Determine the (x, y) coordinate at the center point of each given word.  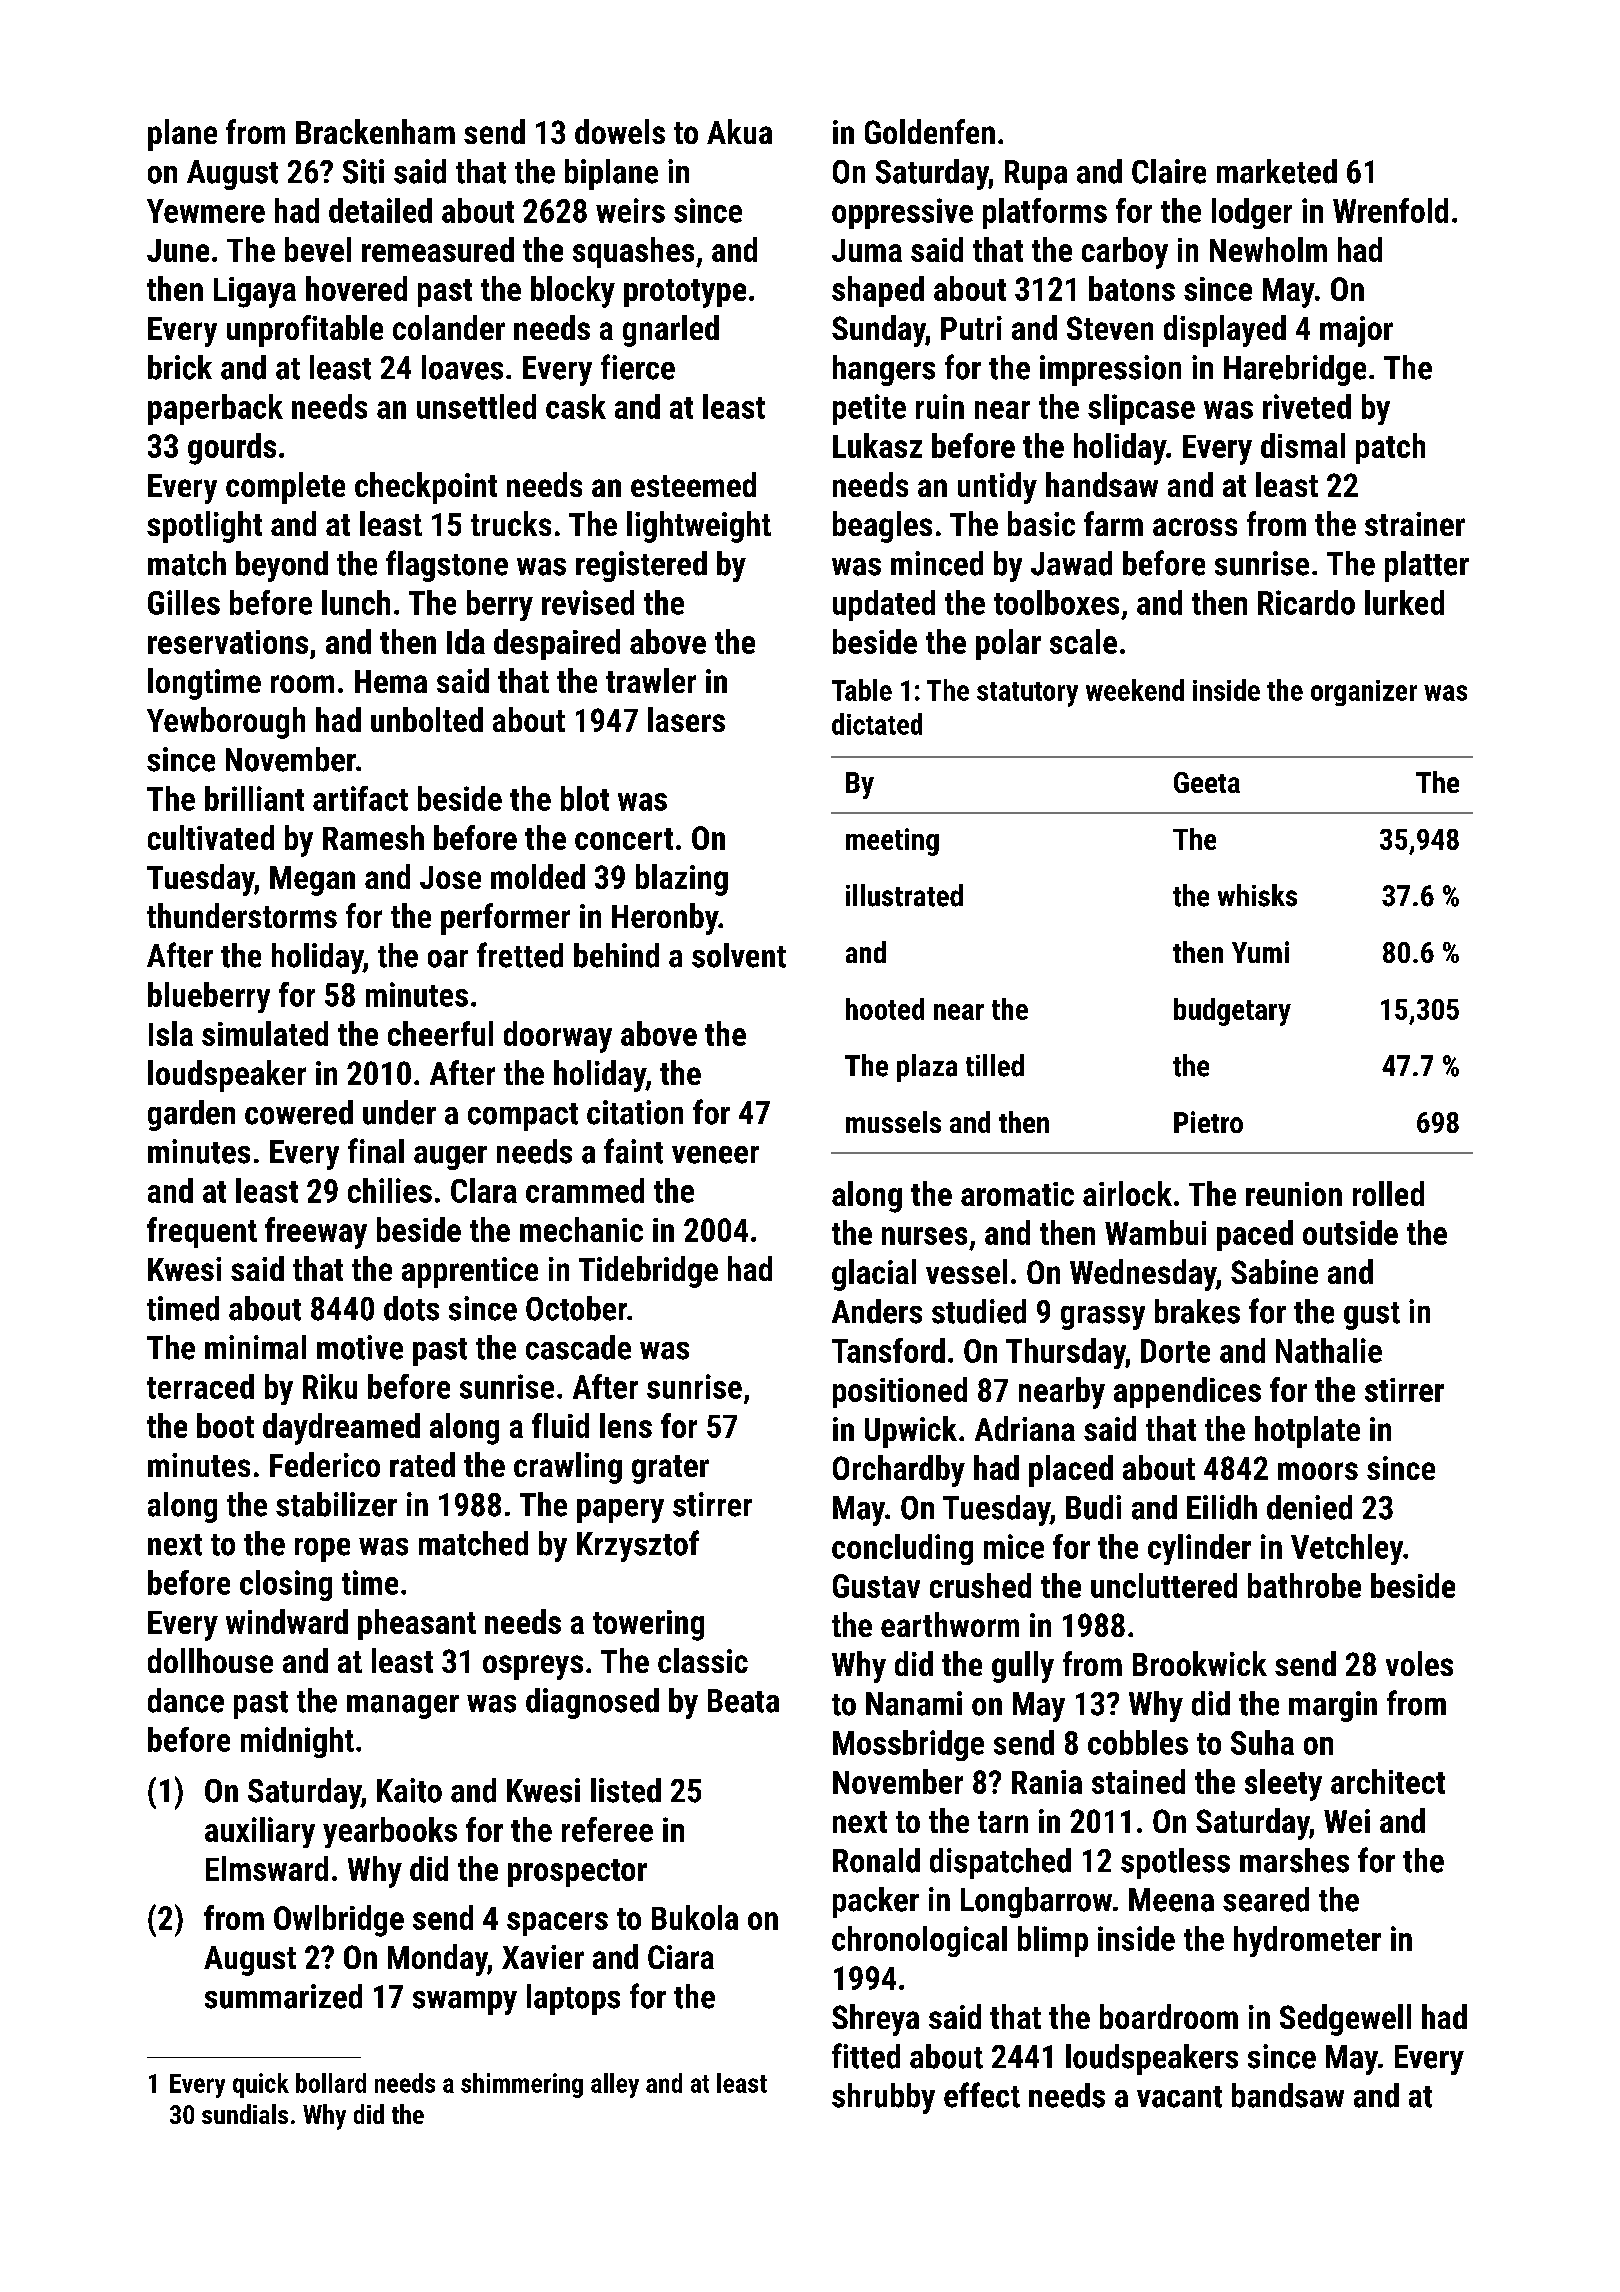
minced (937, 563)
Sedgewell (1345, 2020)
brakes (1197, 1311)
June (178, 250)
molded (538, 876)
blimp (1053, 1941)
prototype (685, 293)
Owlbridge (339, 1921)
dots (411, 1308)
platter (1427, 566)
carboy (1125, 253)
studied (979, 1311)
